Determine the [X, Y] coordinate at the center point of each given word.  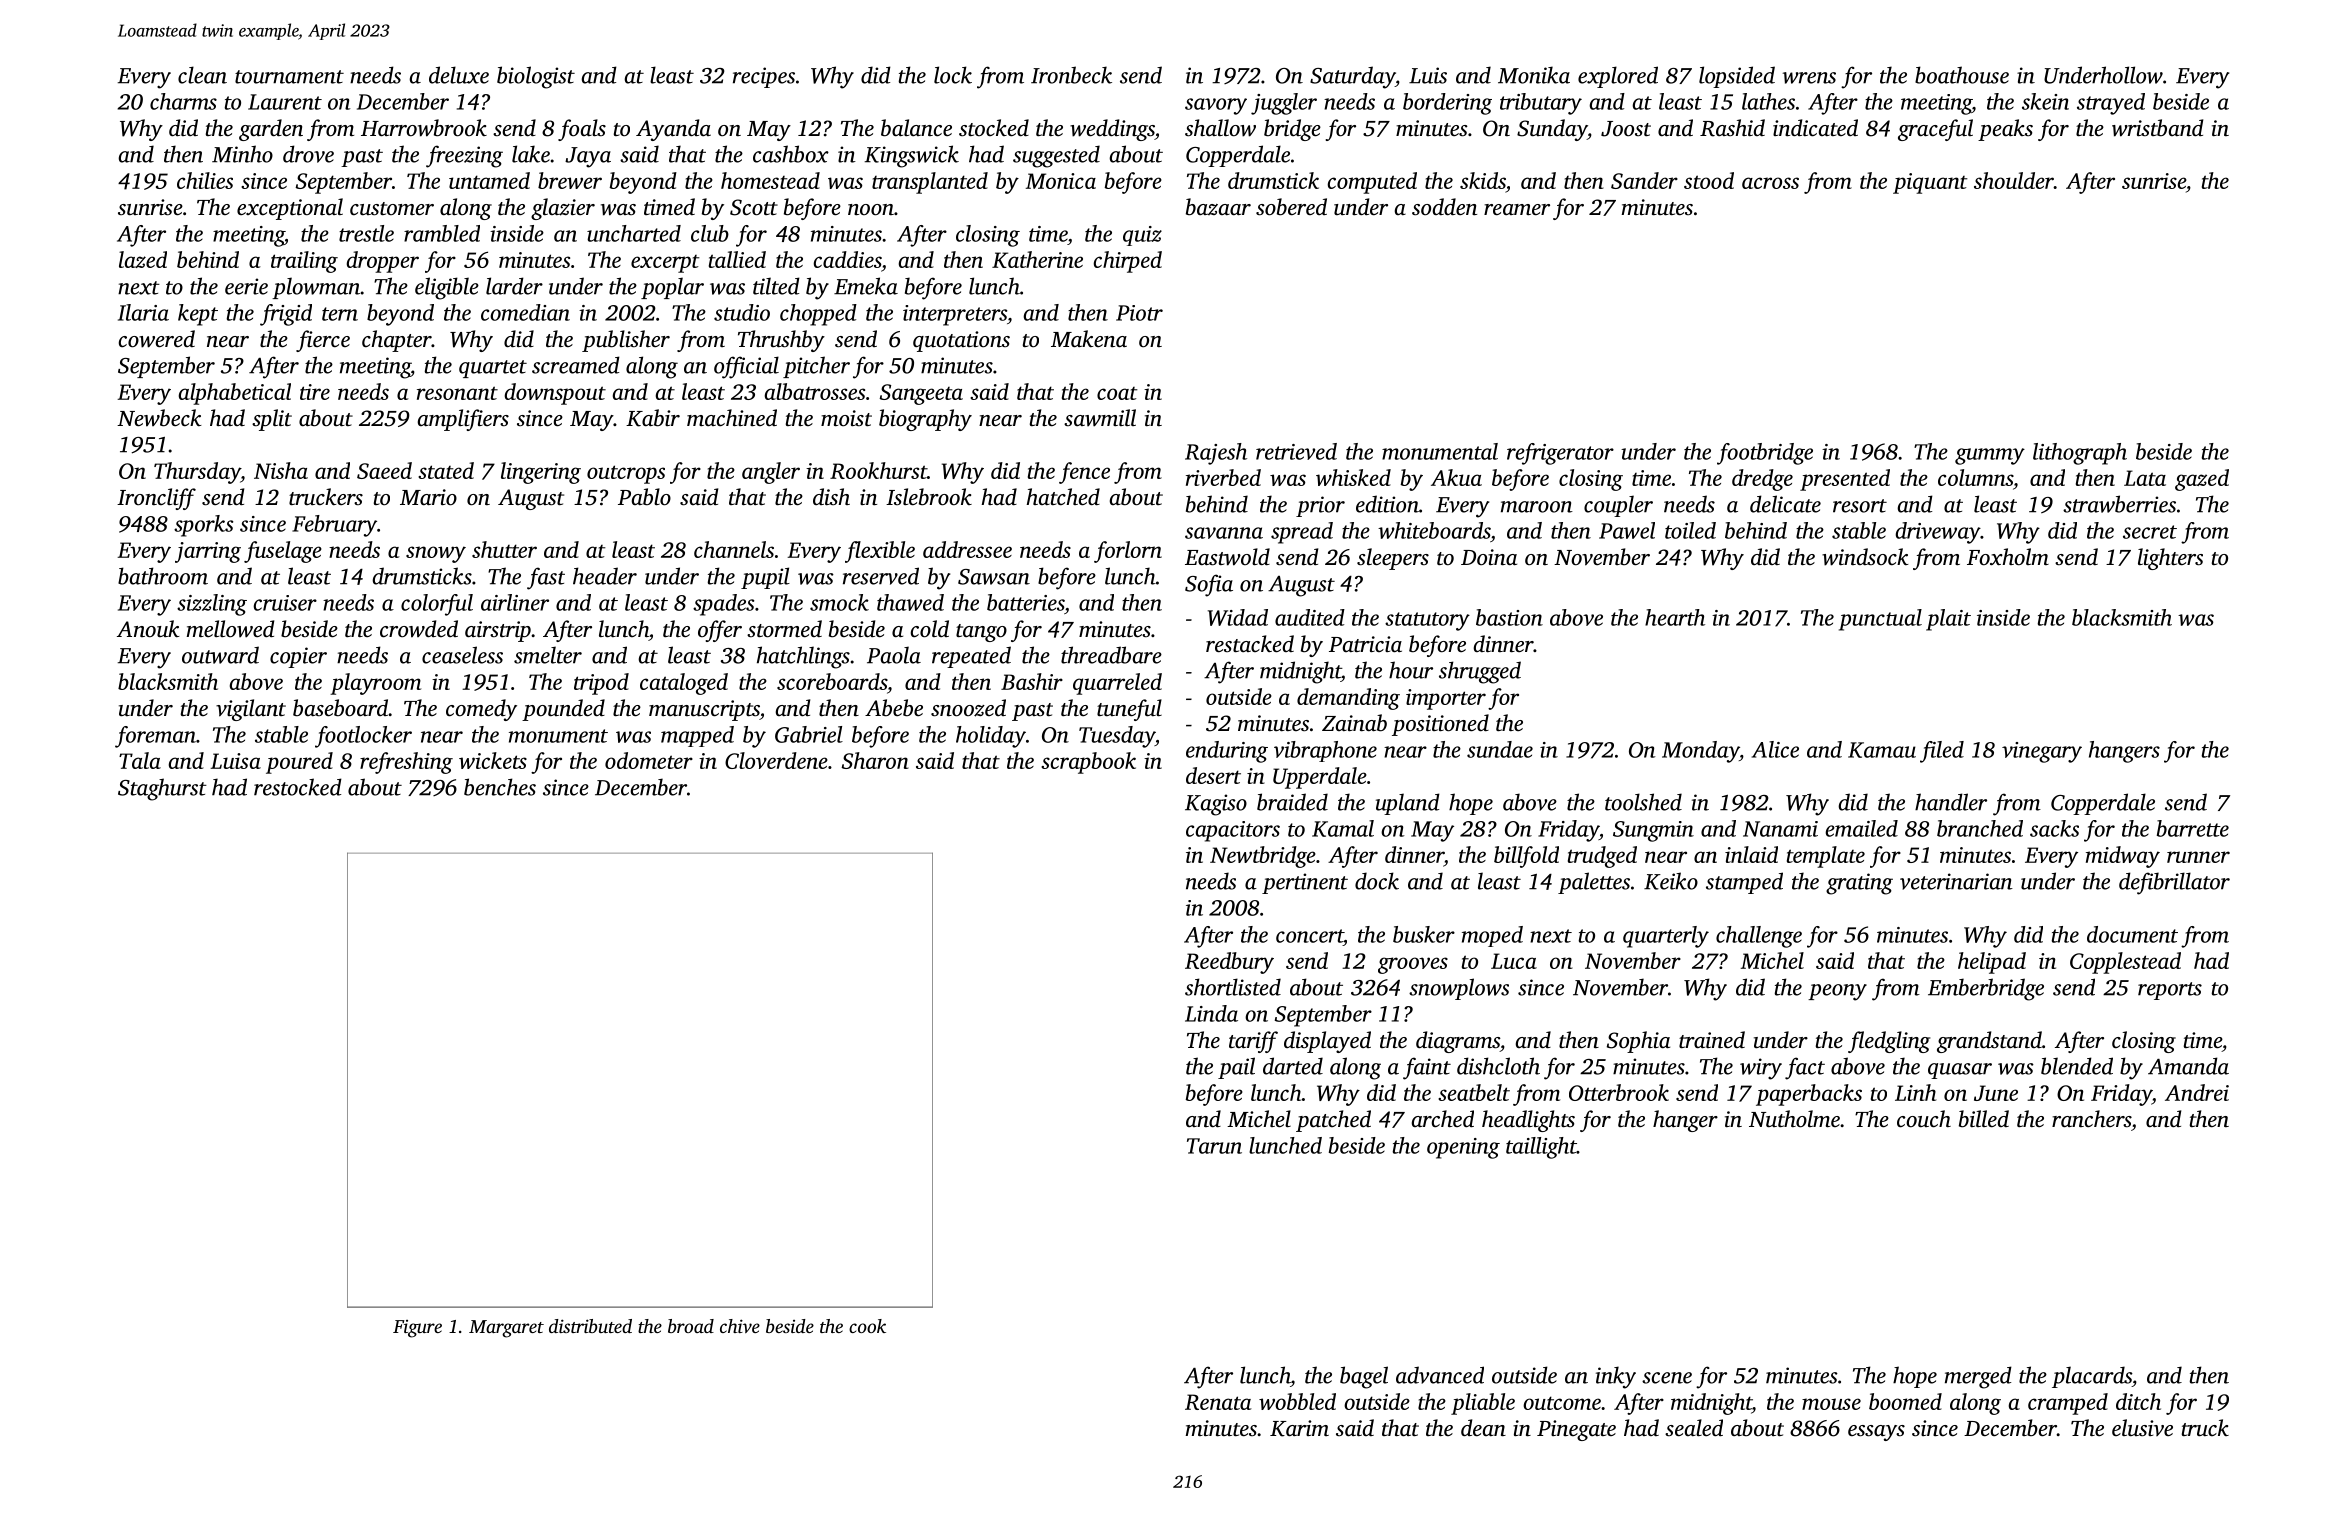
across [1770, 183]
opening [1463, 1148]
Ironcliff [156, 499]
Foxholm [2008, 557]
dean [1483, 1428]
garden [271, 130]
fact [1805, 1068]
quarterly [1666, 937]
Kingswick [911, 156]
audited [1310, 617]
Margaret [506, 1329]
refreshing [406, 763]
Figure [417, 1329]
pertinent [1305, 883]
